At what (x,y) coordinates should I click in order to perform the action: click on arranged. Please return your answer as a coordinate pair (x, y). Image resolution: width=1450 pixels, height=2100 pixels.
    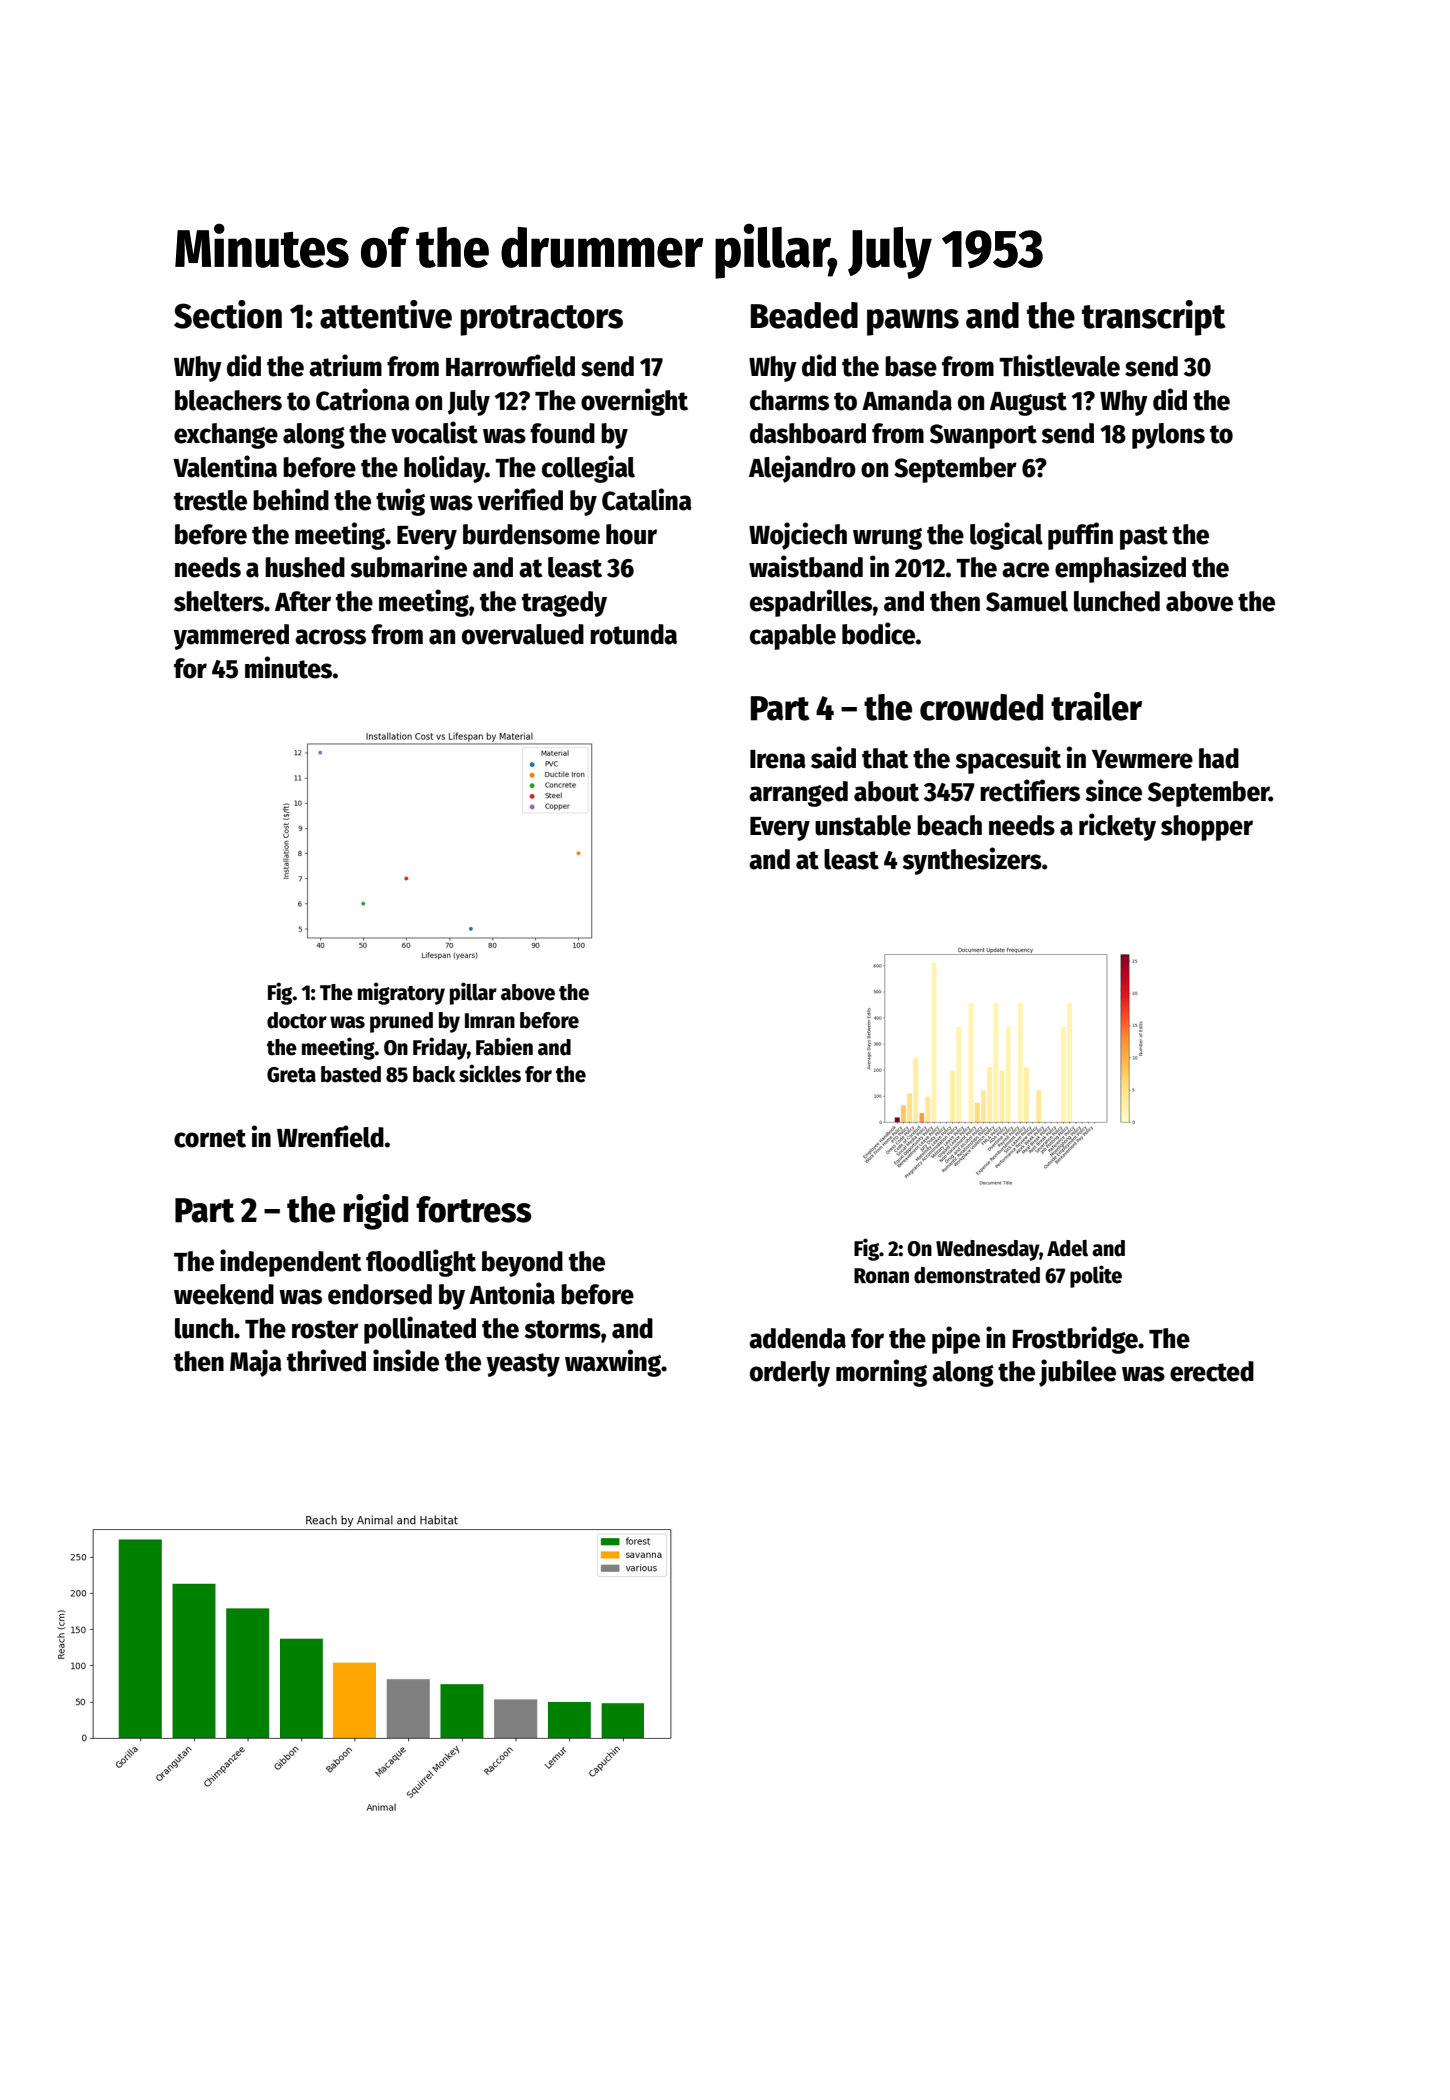
    Looking at the image, I should click on (798, 794).
